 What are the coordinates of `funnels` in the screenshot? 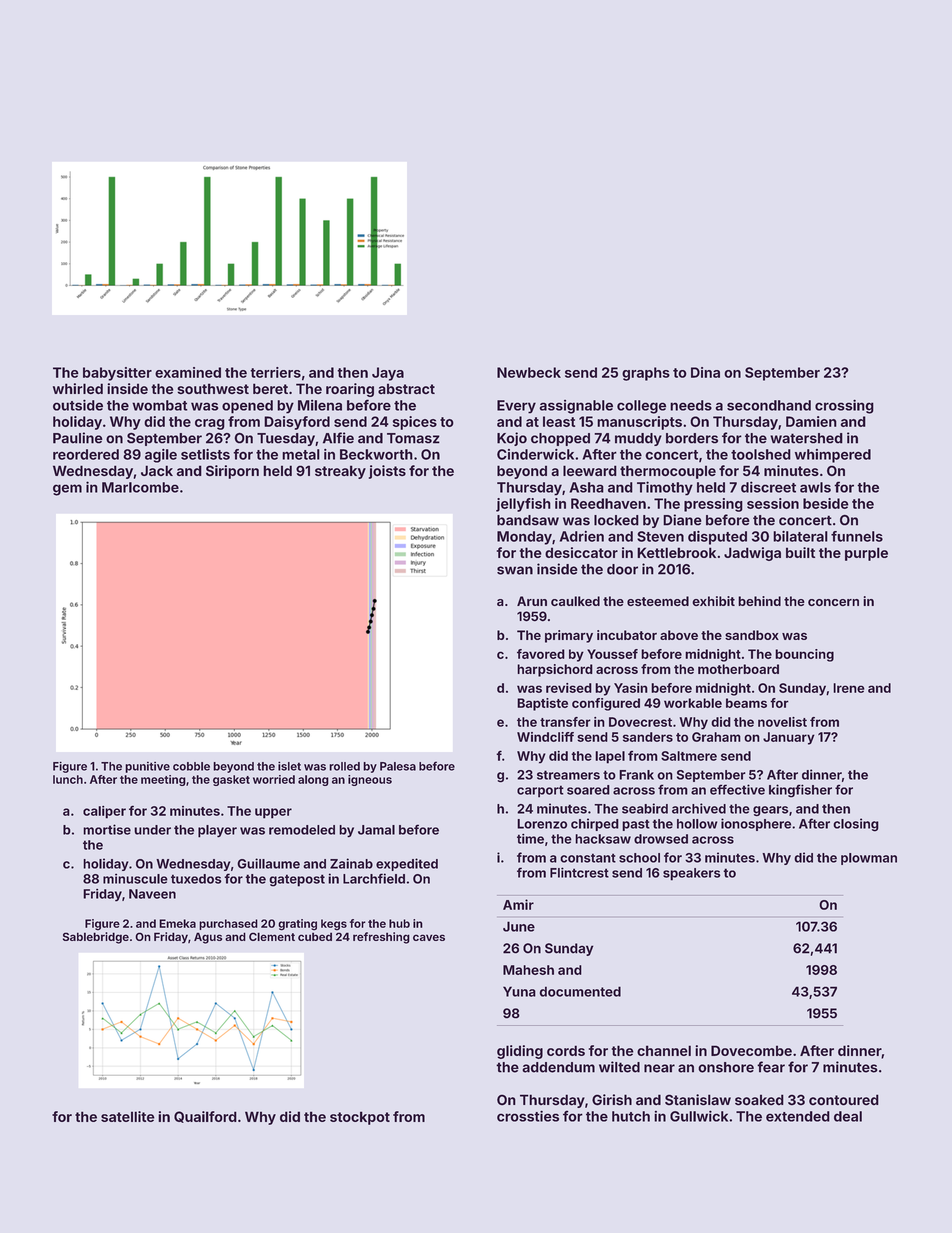 It's located at (857, 536).
